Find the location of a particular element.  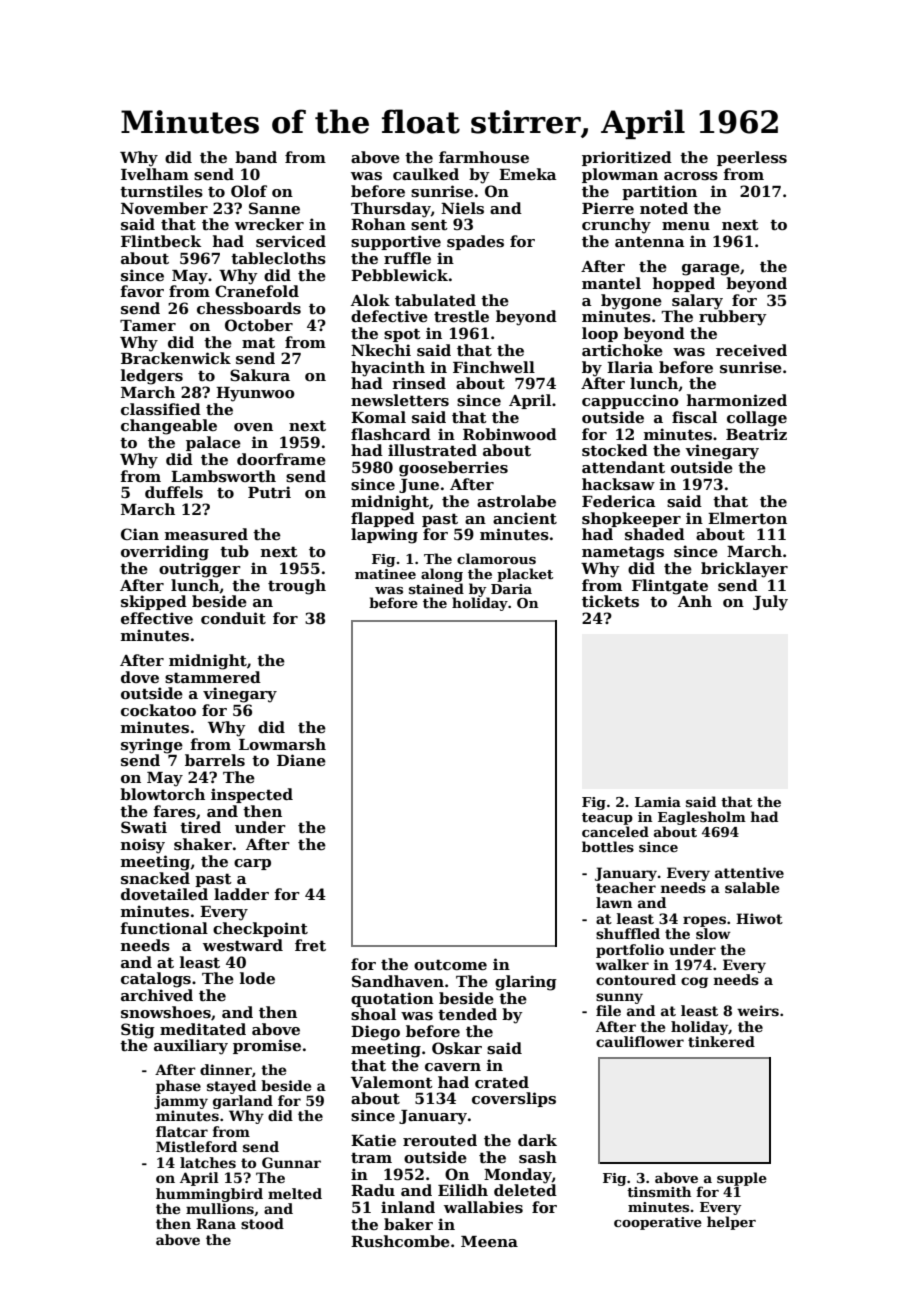

peerless is located at coordinates (752, 158).
